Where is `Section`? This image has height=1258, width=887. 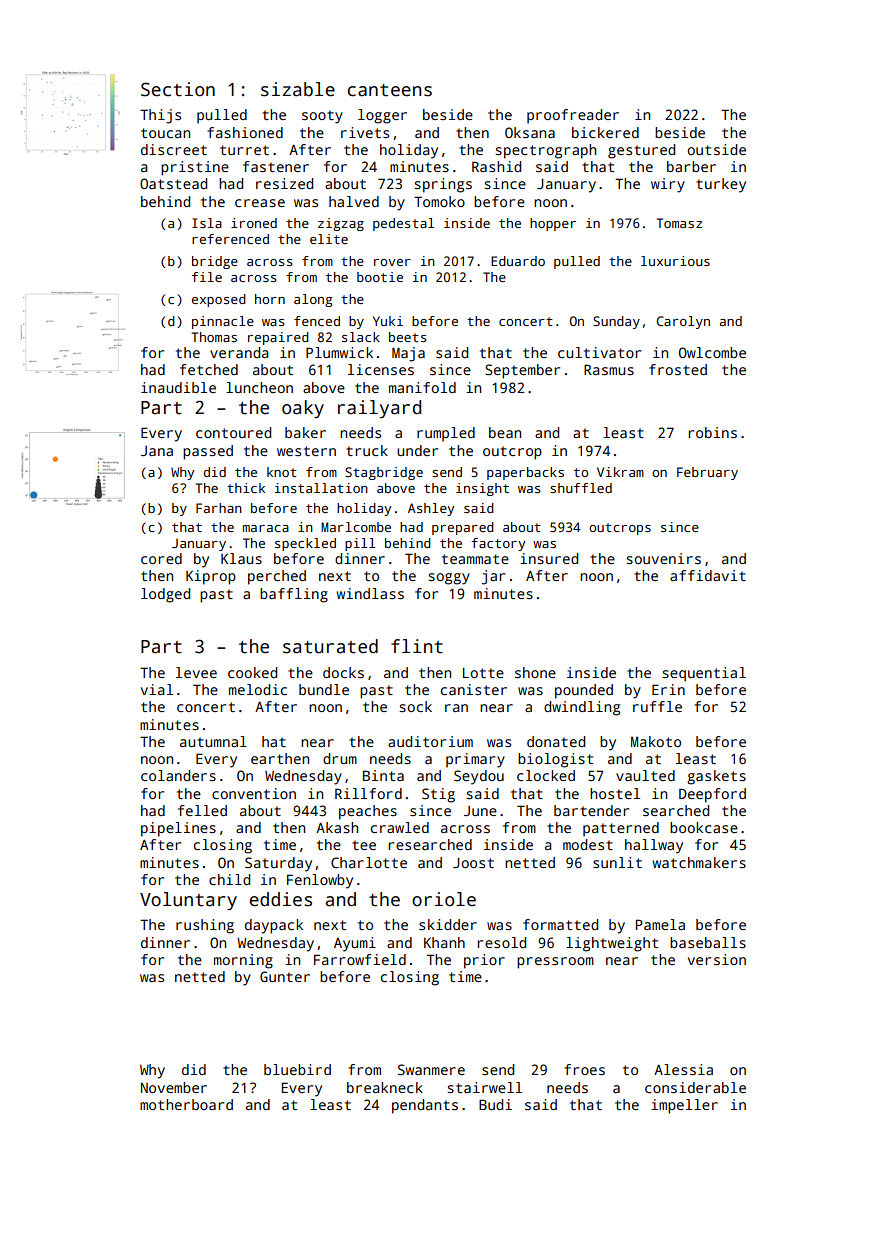
Section is located at coordinates (178, 89).
